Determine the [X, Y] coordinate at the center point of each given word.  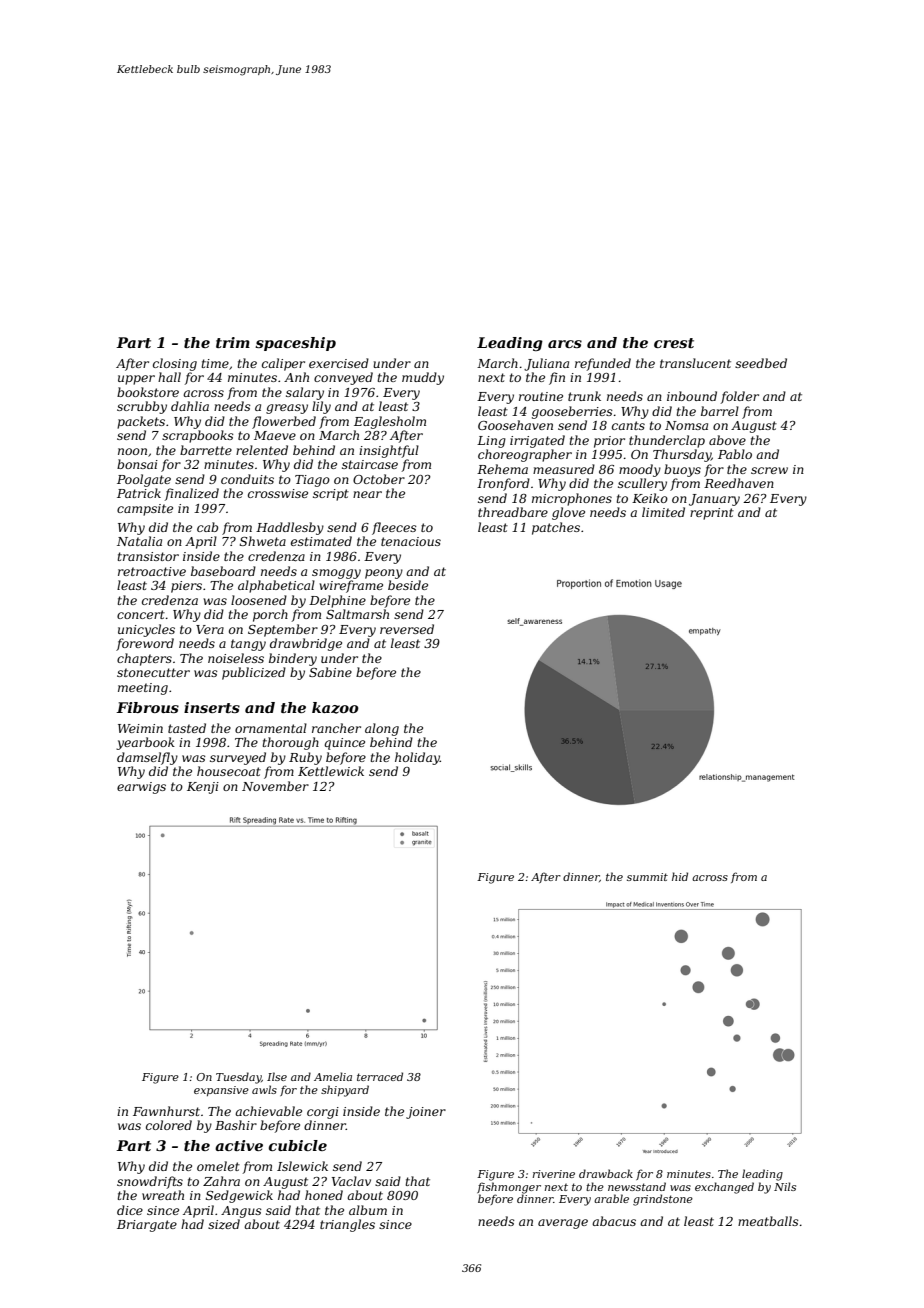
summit [647, 877]
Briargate [147, 1226]
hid [680, 876]
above [727, 440]
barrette [206, 450]
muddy [423, 378]
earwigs [141, 788]
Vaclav [351, 1181]
